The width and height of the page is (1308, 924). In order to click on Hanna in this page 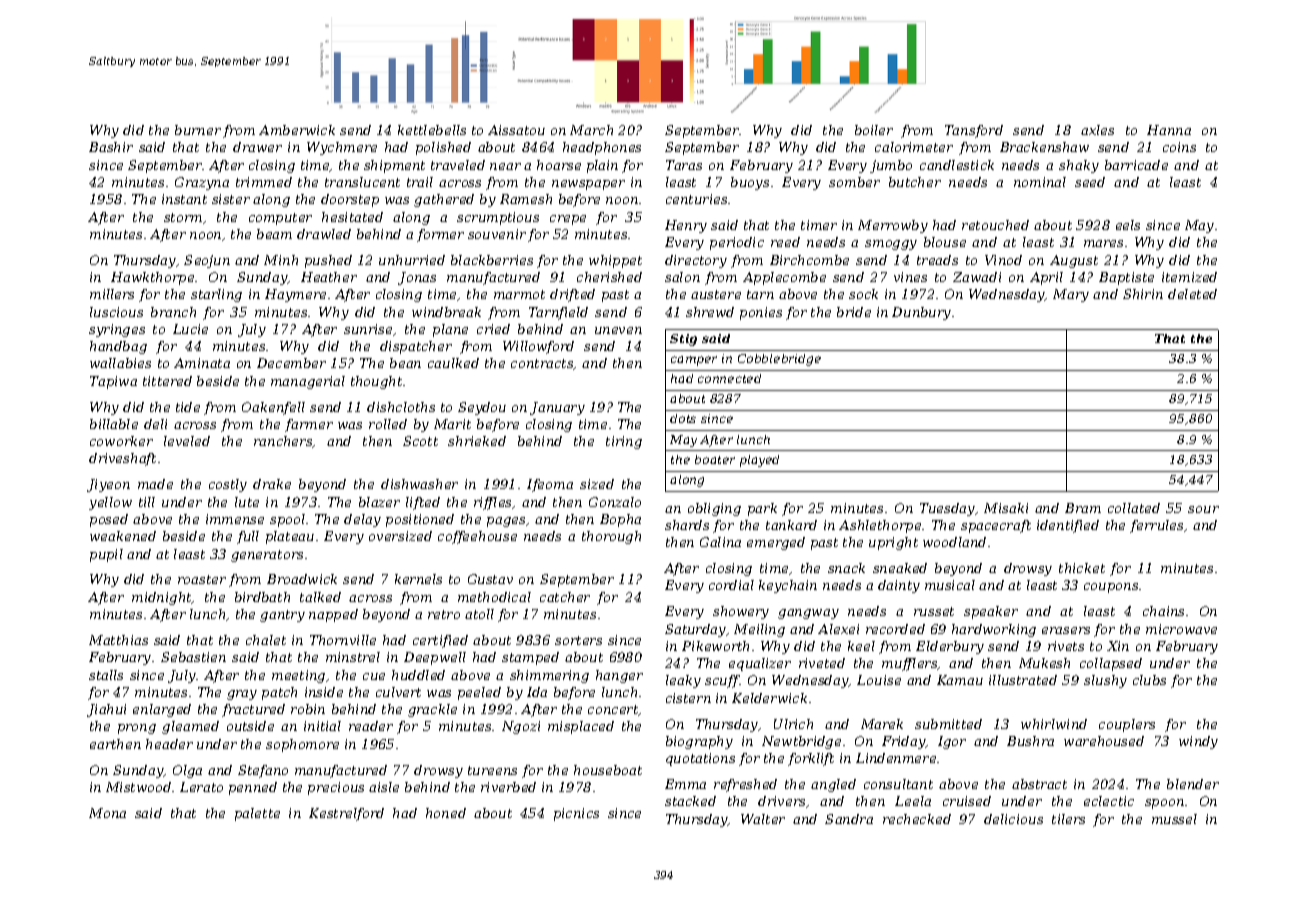, I will do `click(1169, 130)`.
